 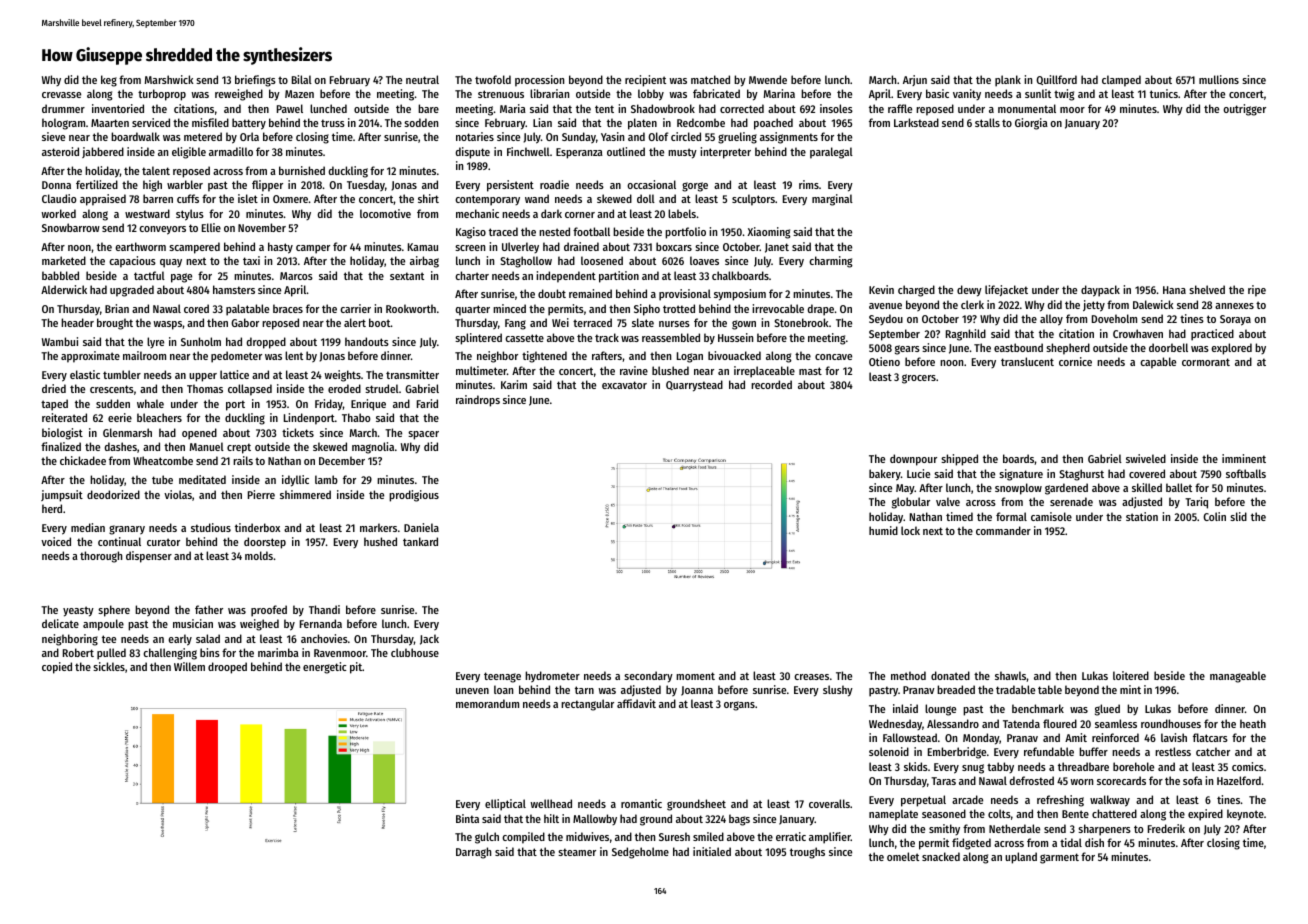 What do you see at coordinates (1244, 110) in the document?
I see `outrigger` at bounding box center [1244, 110].
